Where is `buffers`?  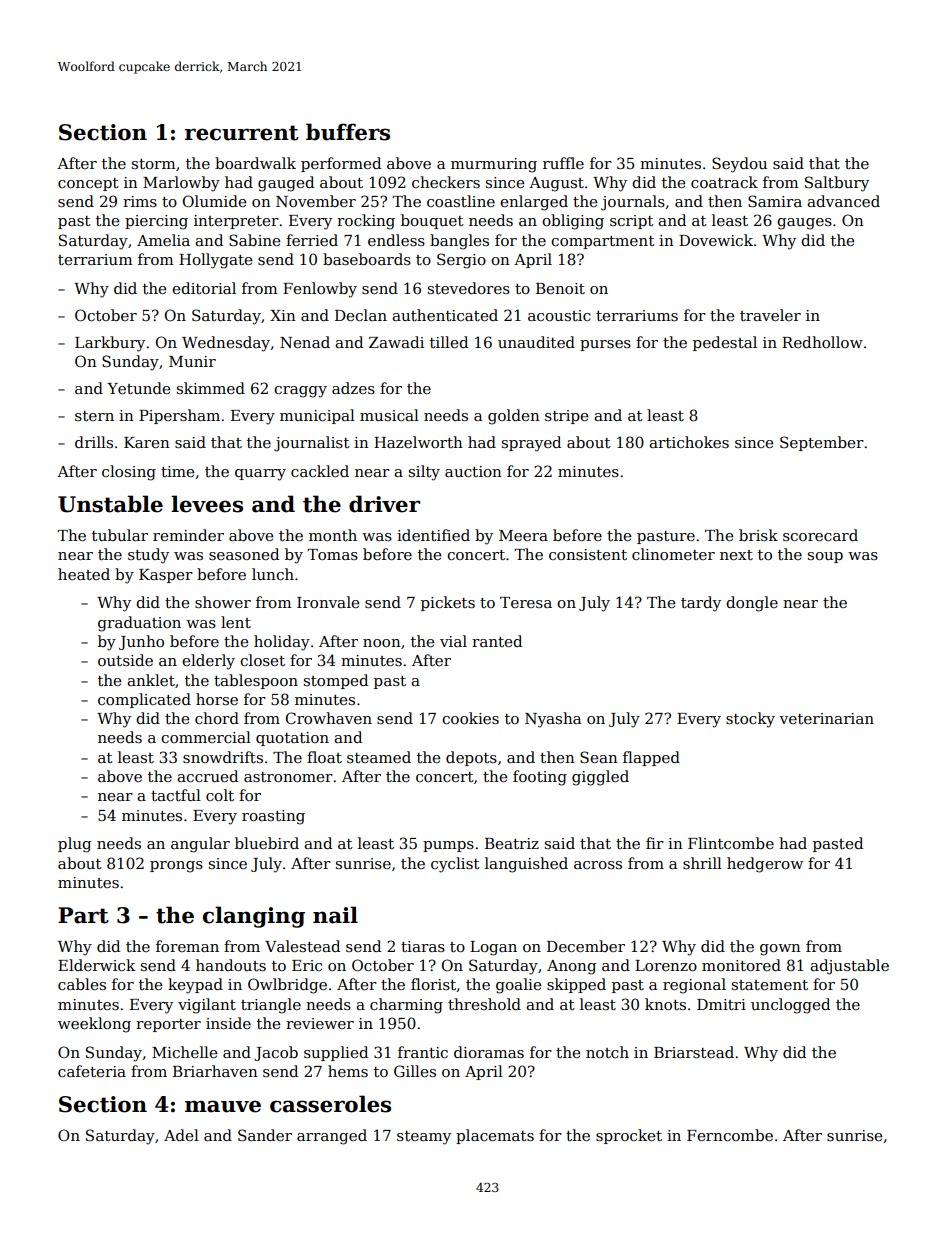
buffers is located at coordinates (348, 132).
